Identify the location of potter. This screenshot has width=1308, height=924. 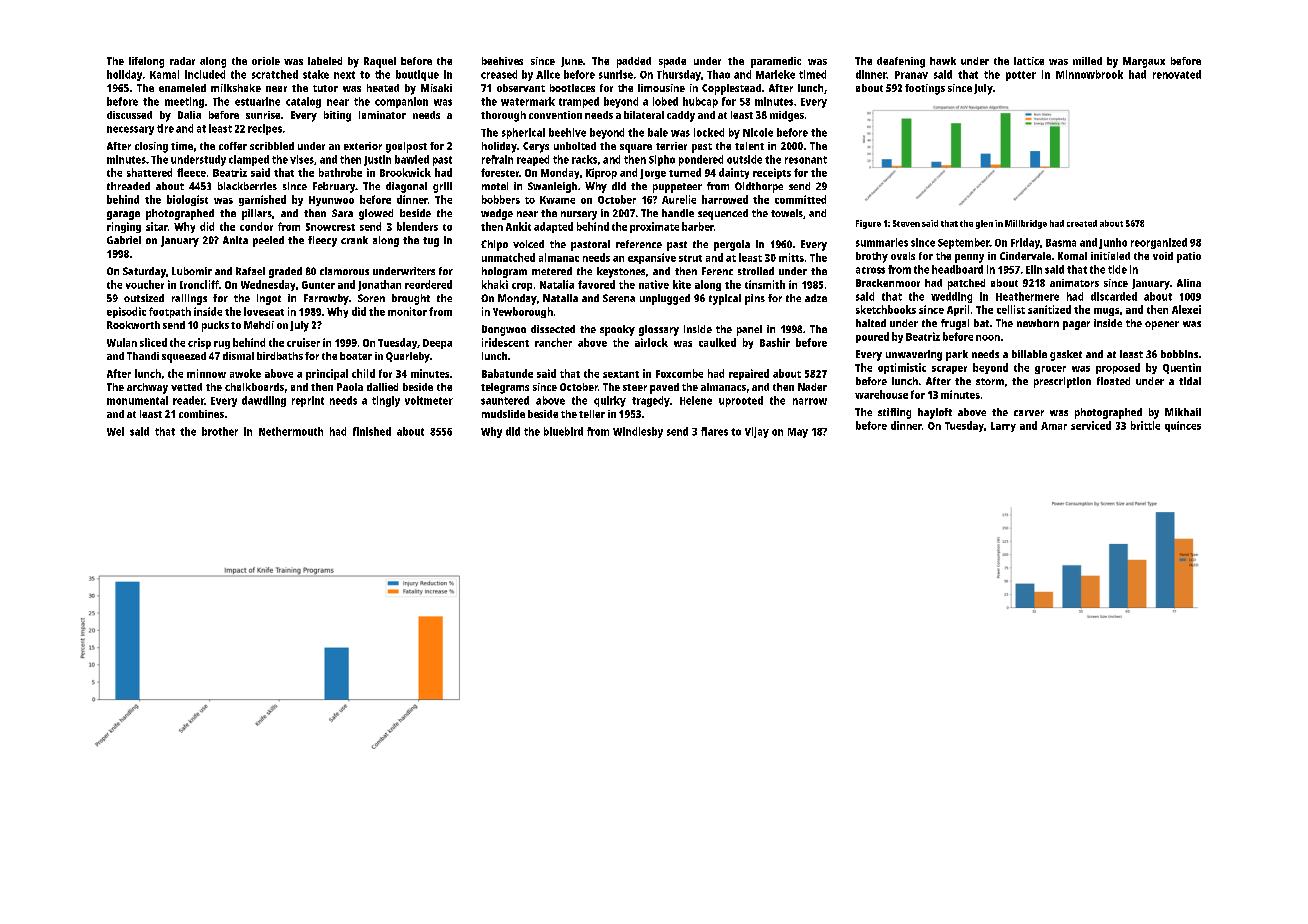
(1021, 76).
